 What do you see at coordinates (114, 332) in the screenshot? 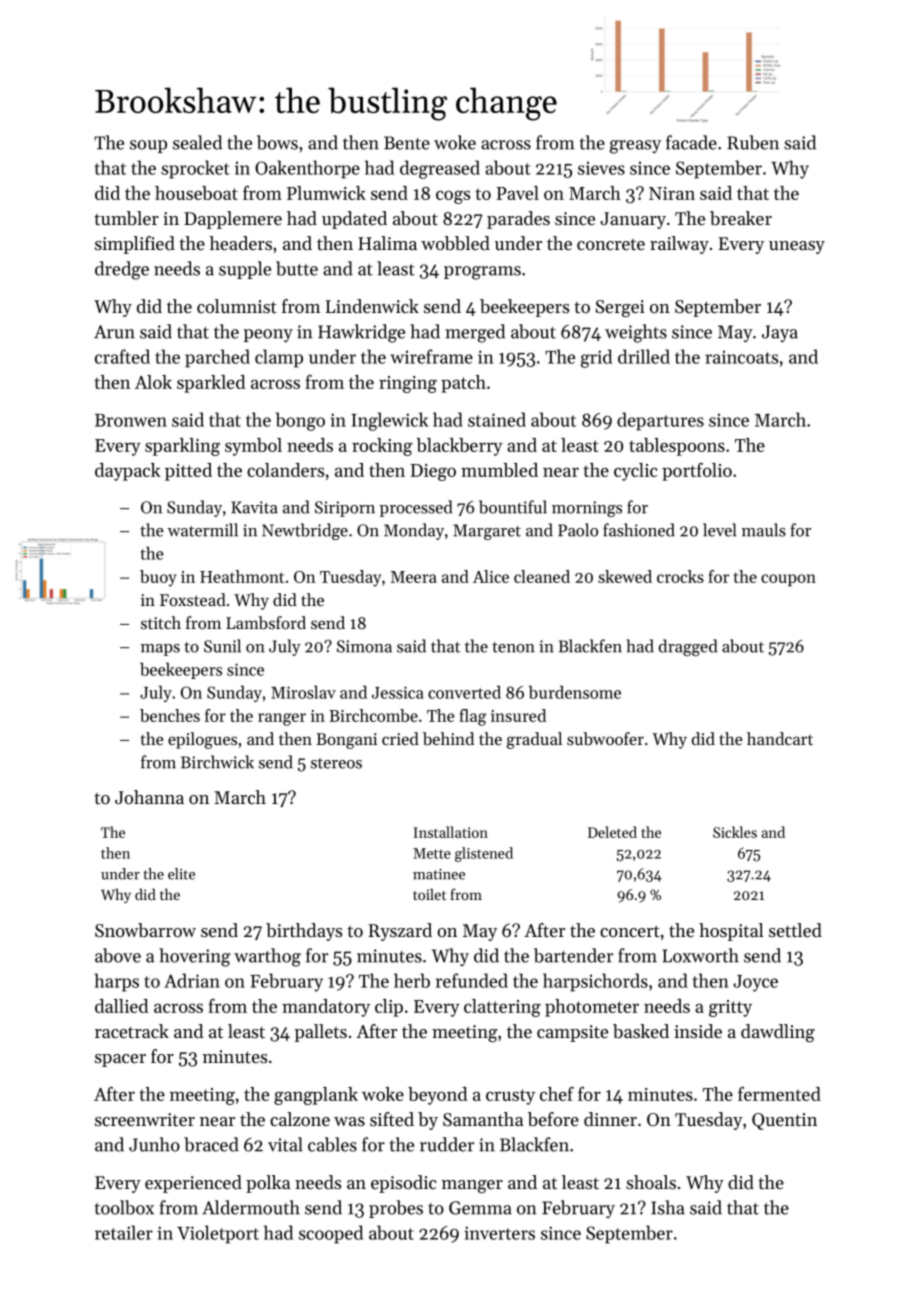
I see `Arun` at bounding box center [114, 332].
